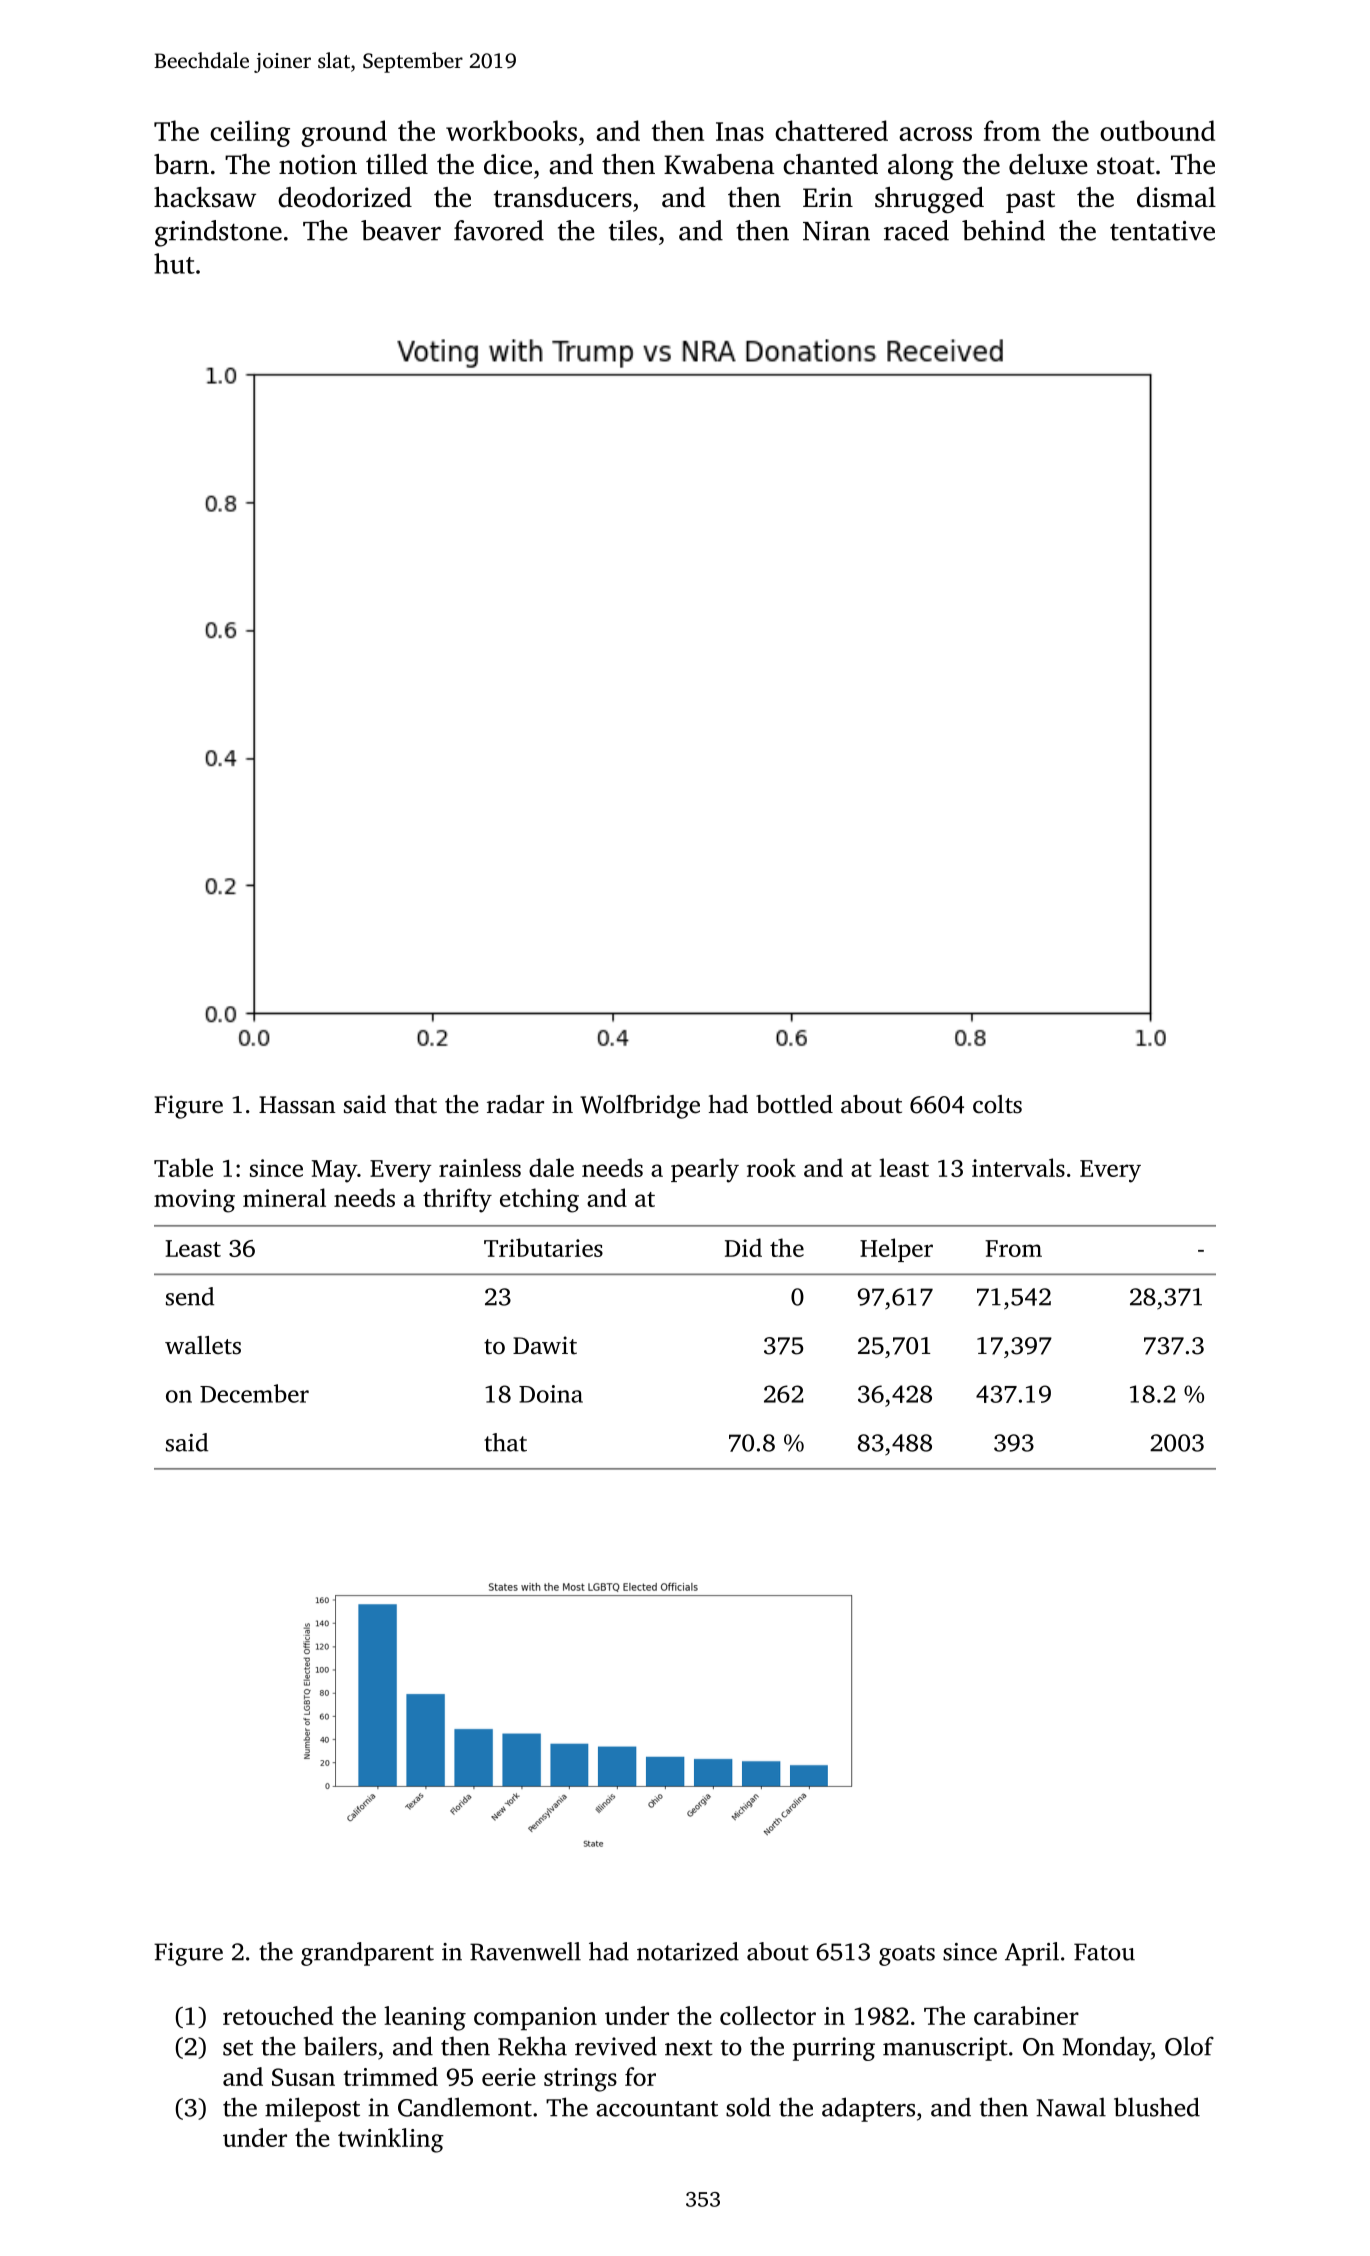 The height and width of the image is (2256, 1370). Describe the element at coordinates (997, 1104) in the image. I see `colts` at that location.
